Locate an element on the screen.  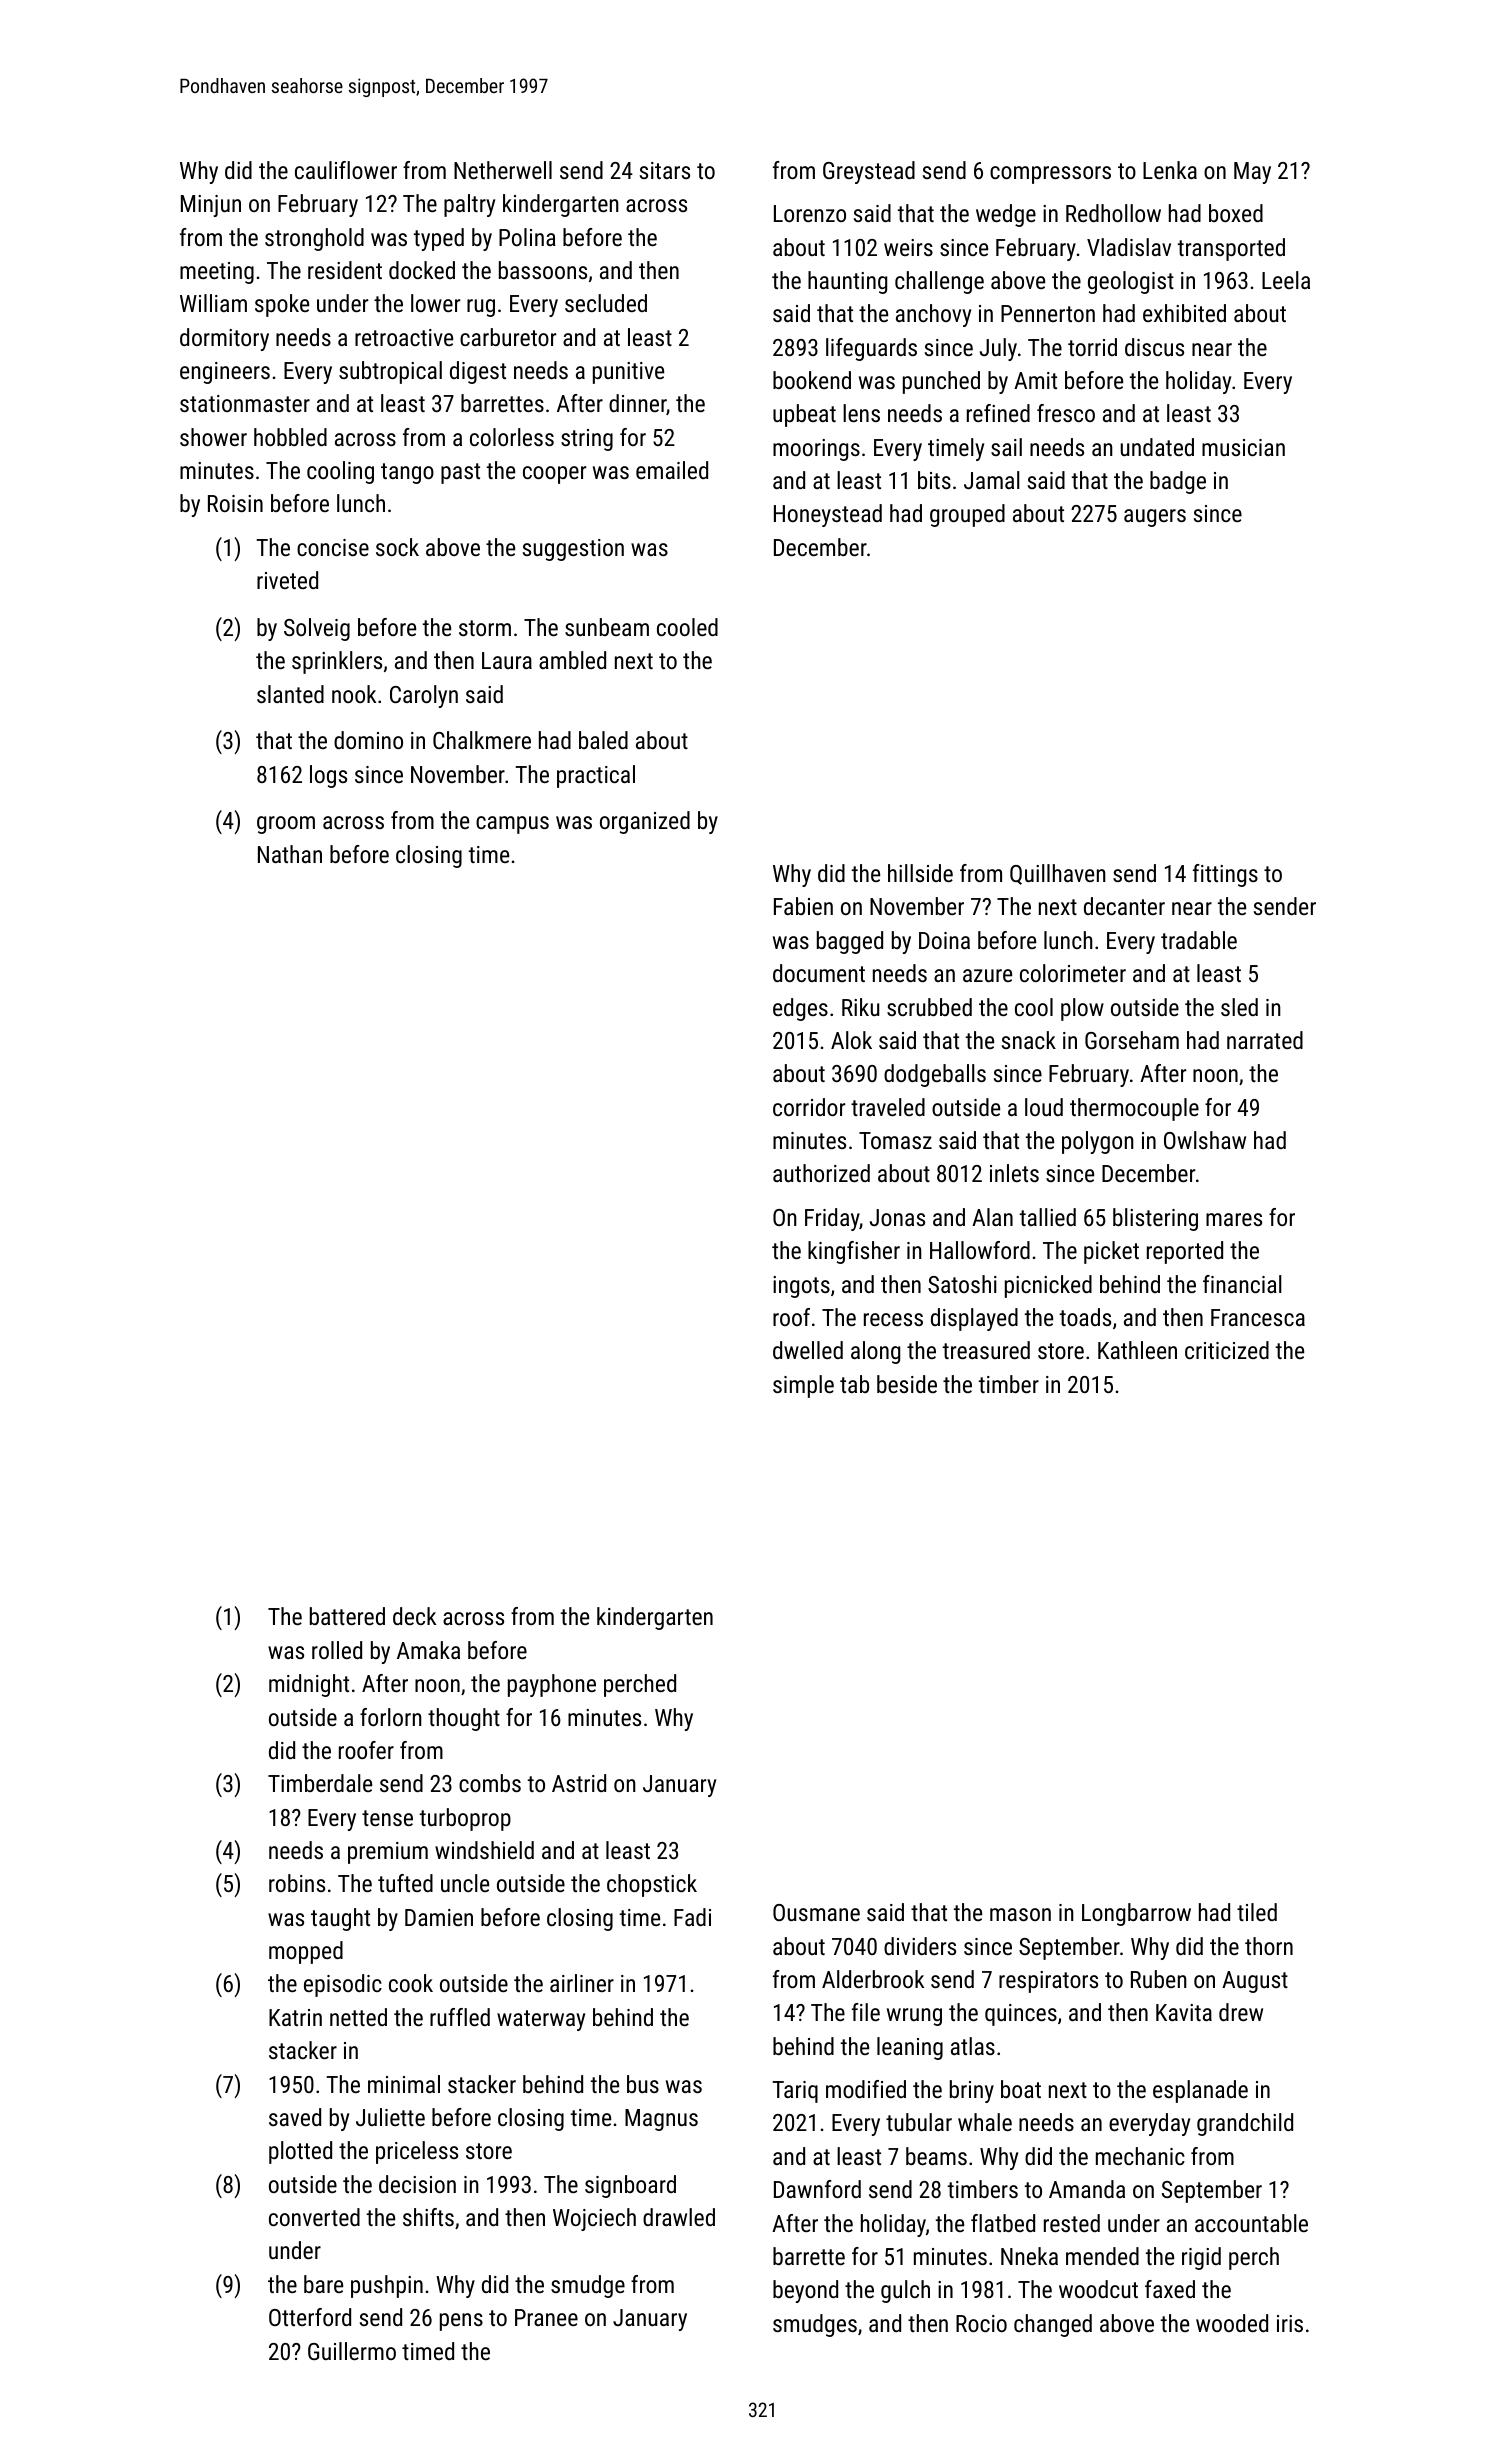
iris is located at coordinates (1290, 2323).
